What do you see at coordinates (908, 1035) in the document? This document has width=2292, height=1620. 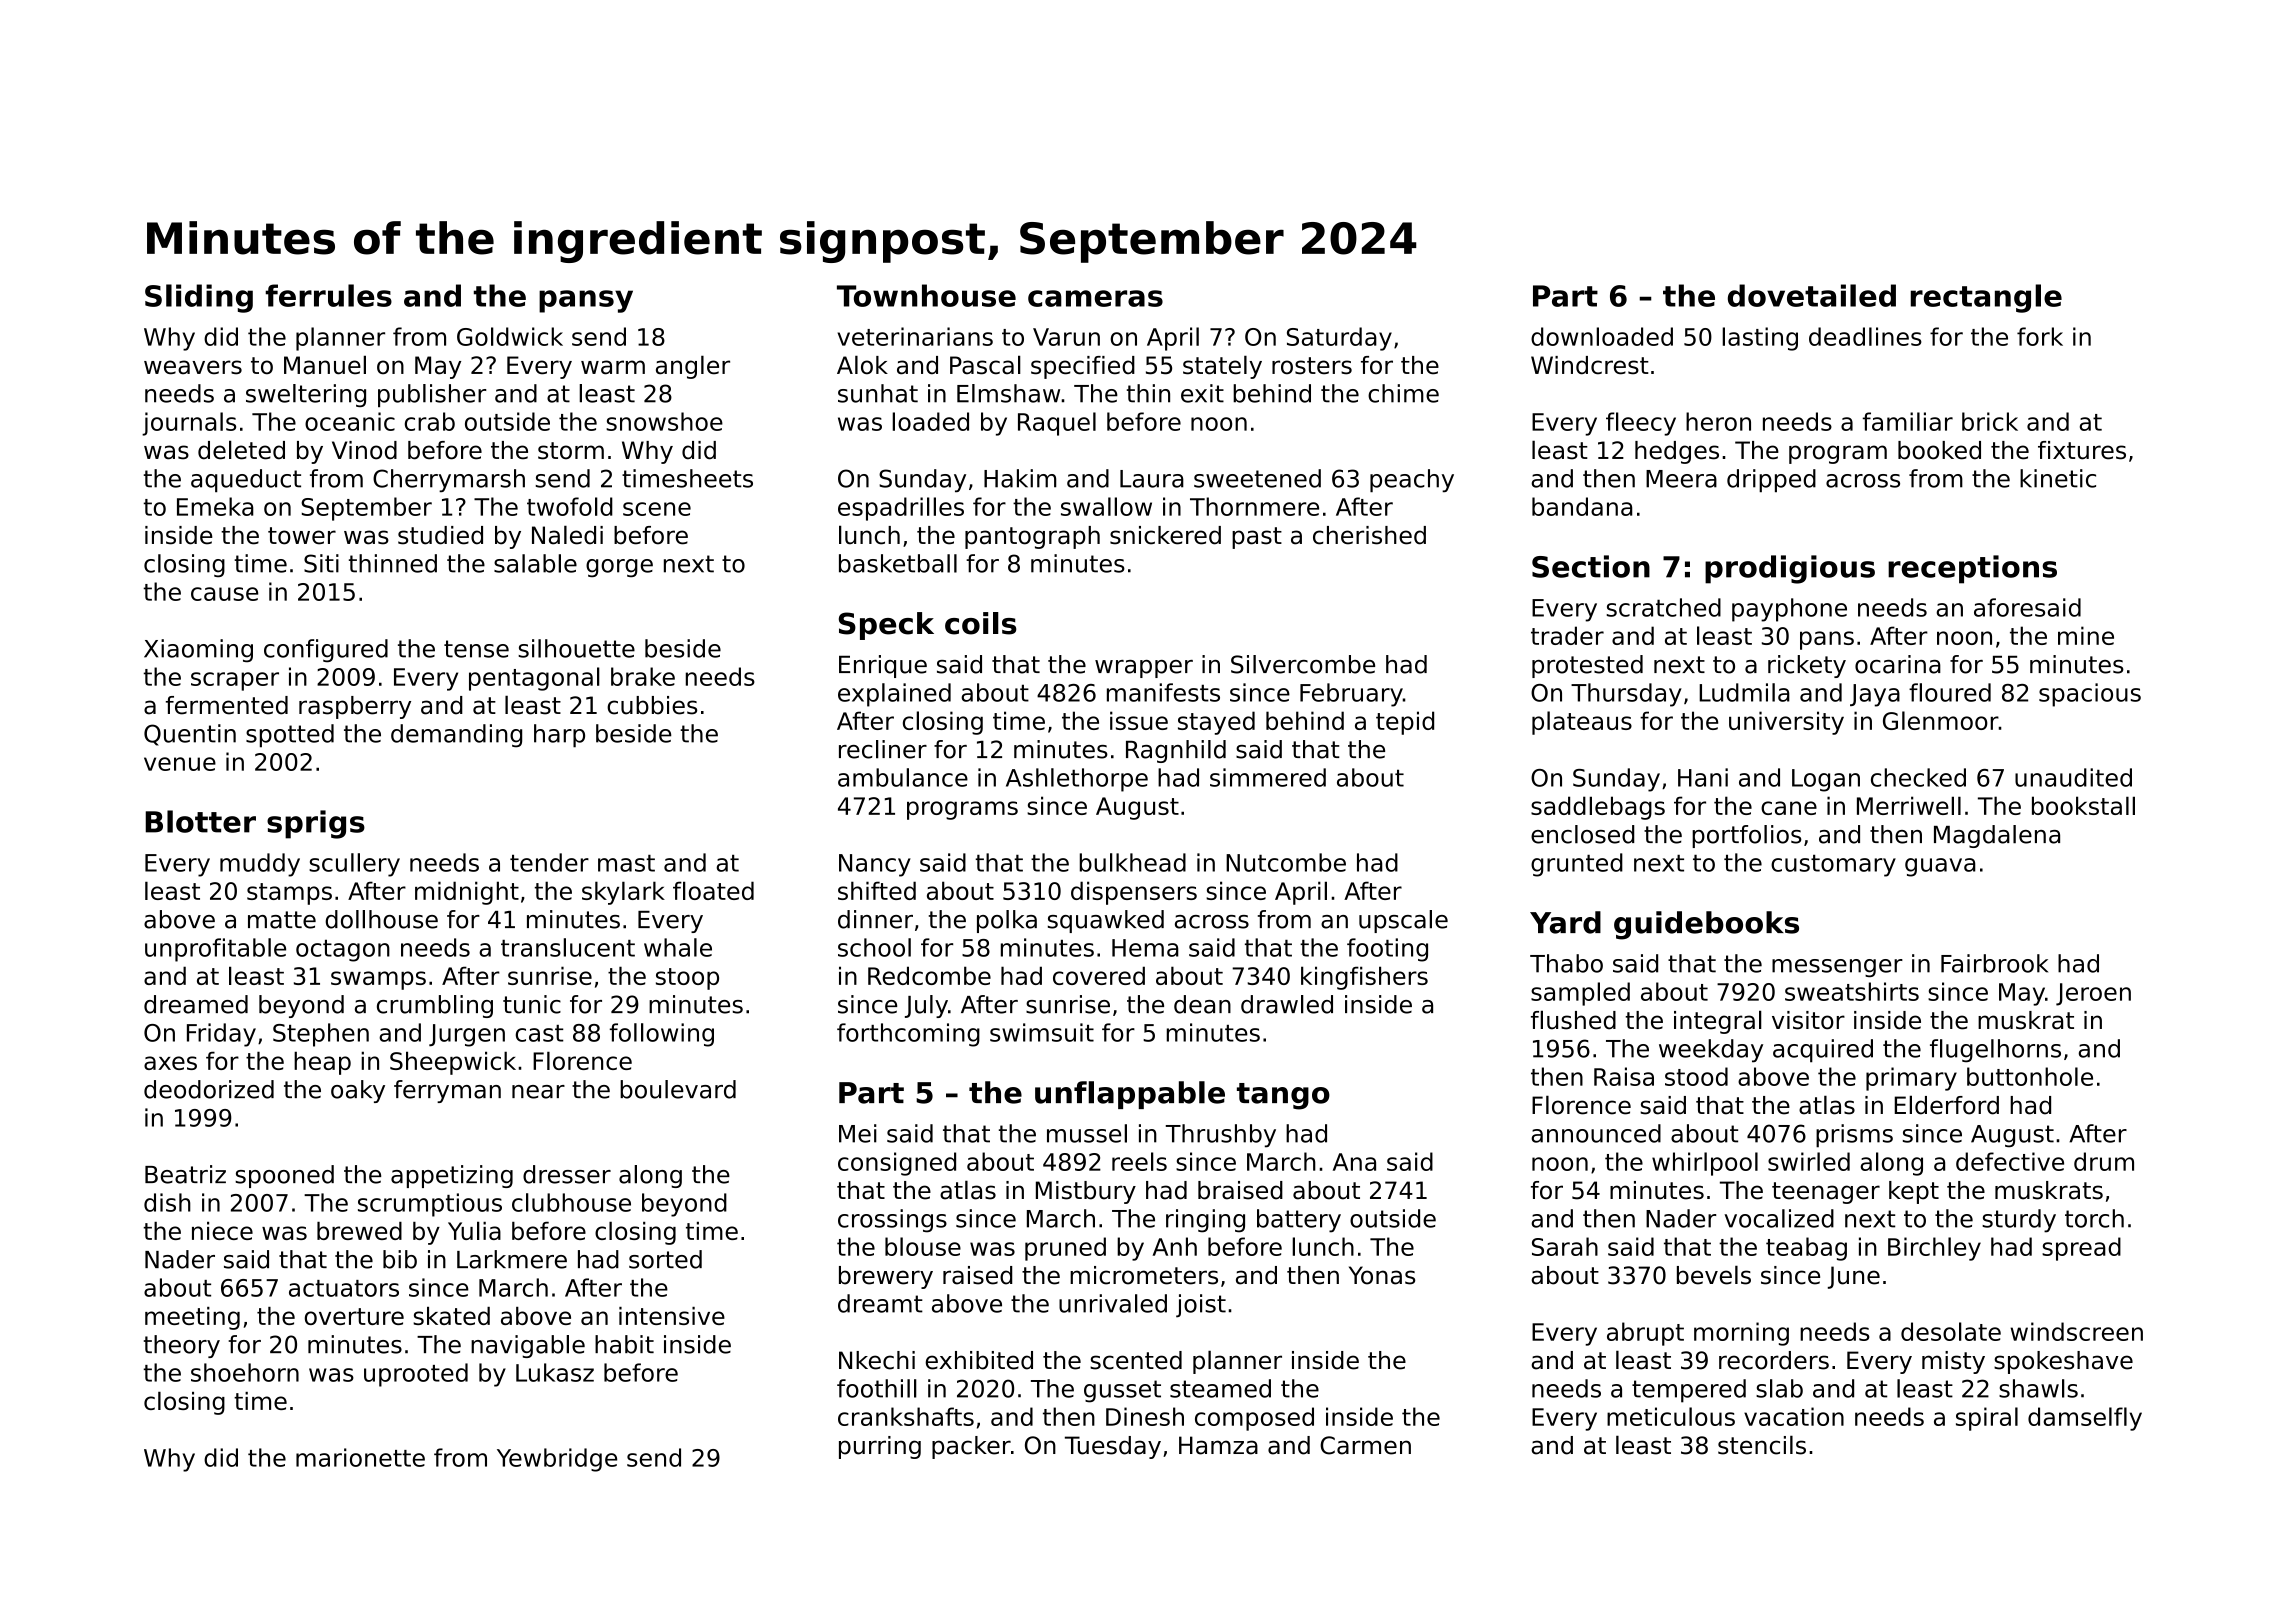 I see `forthcoming` at bounding box center [908, 1035].
